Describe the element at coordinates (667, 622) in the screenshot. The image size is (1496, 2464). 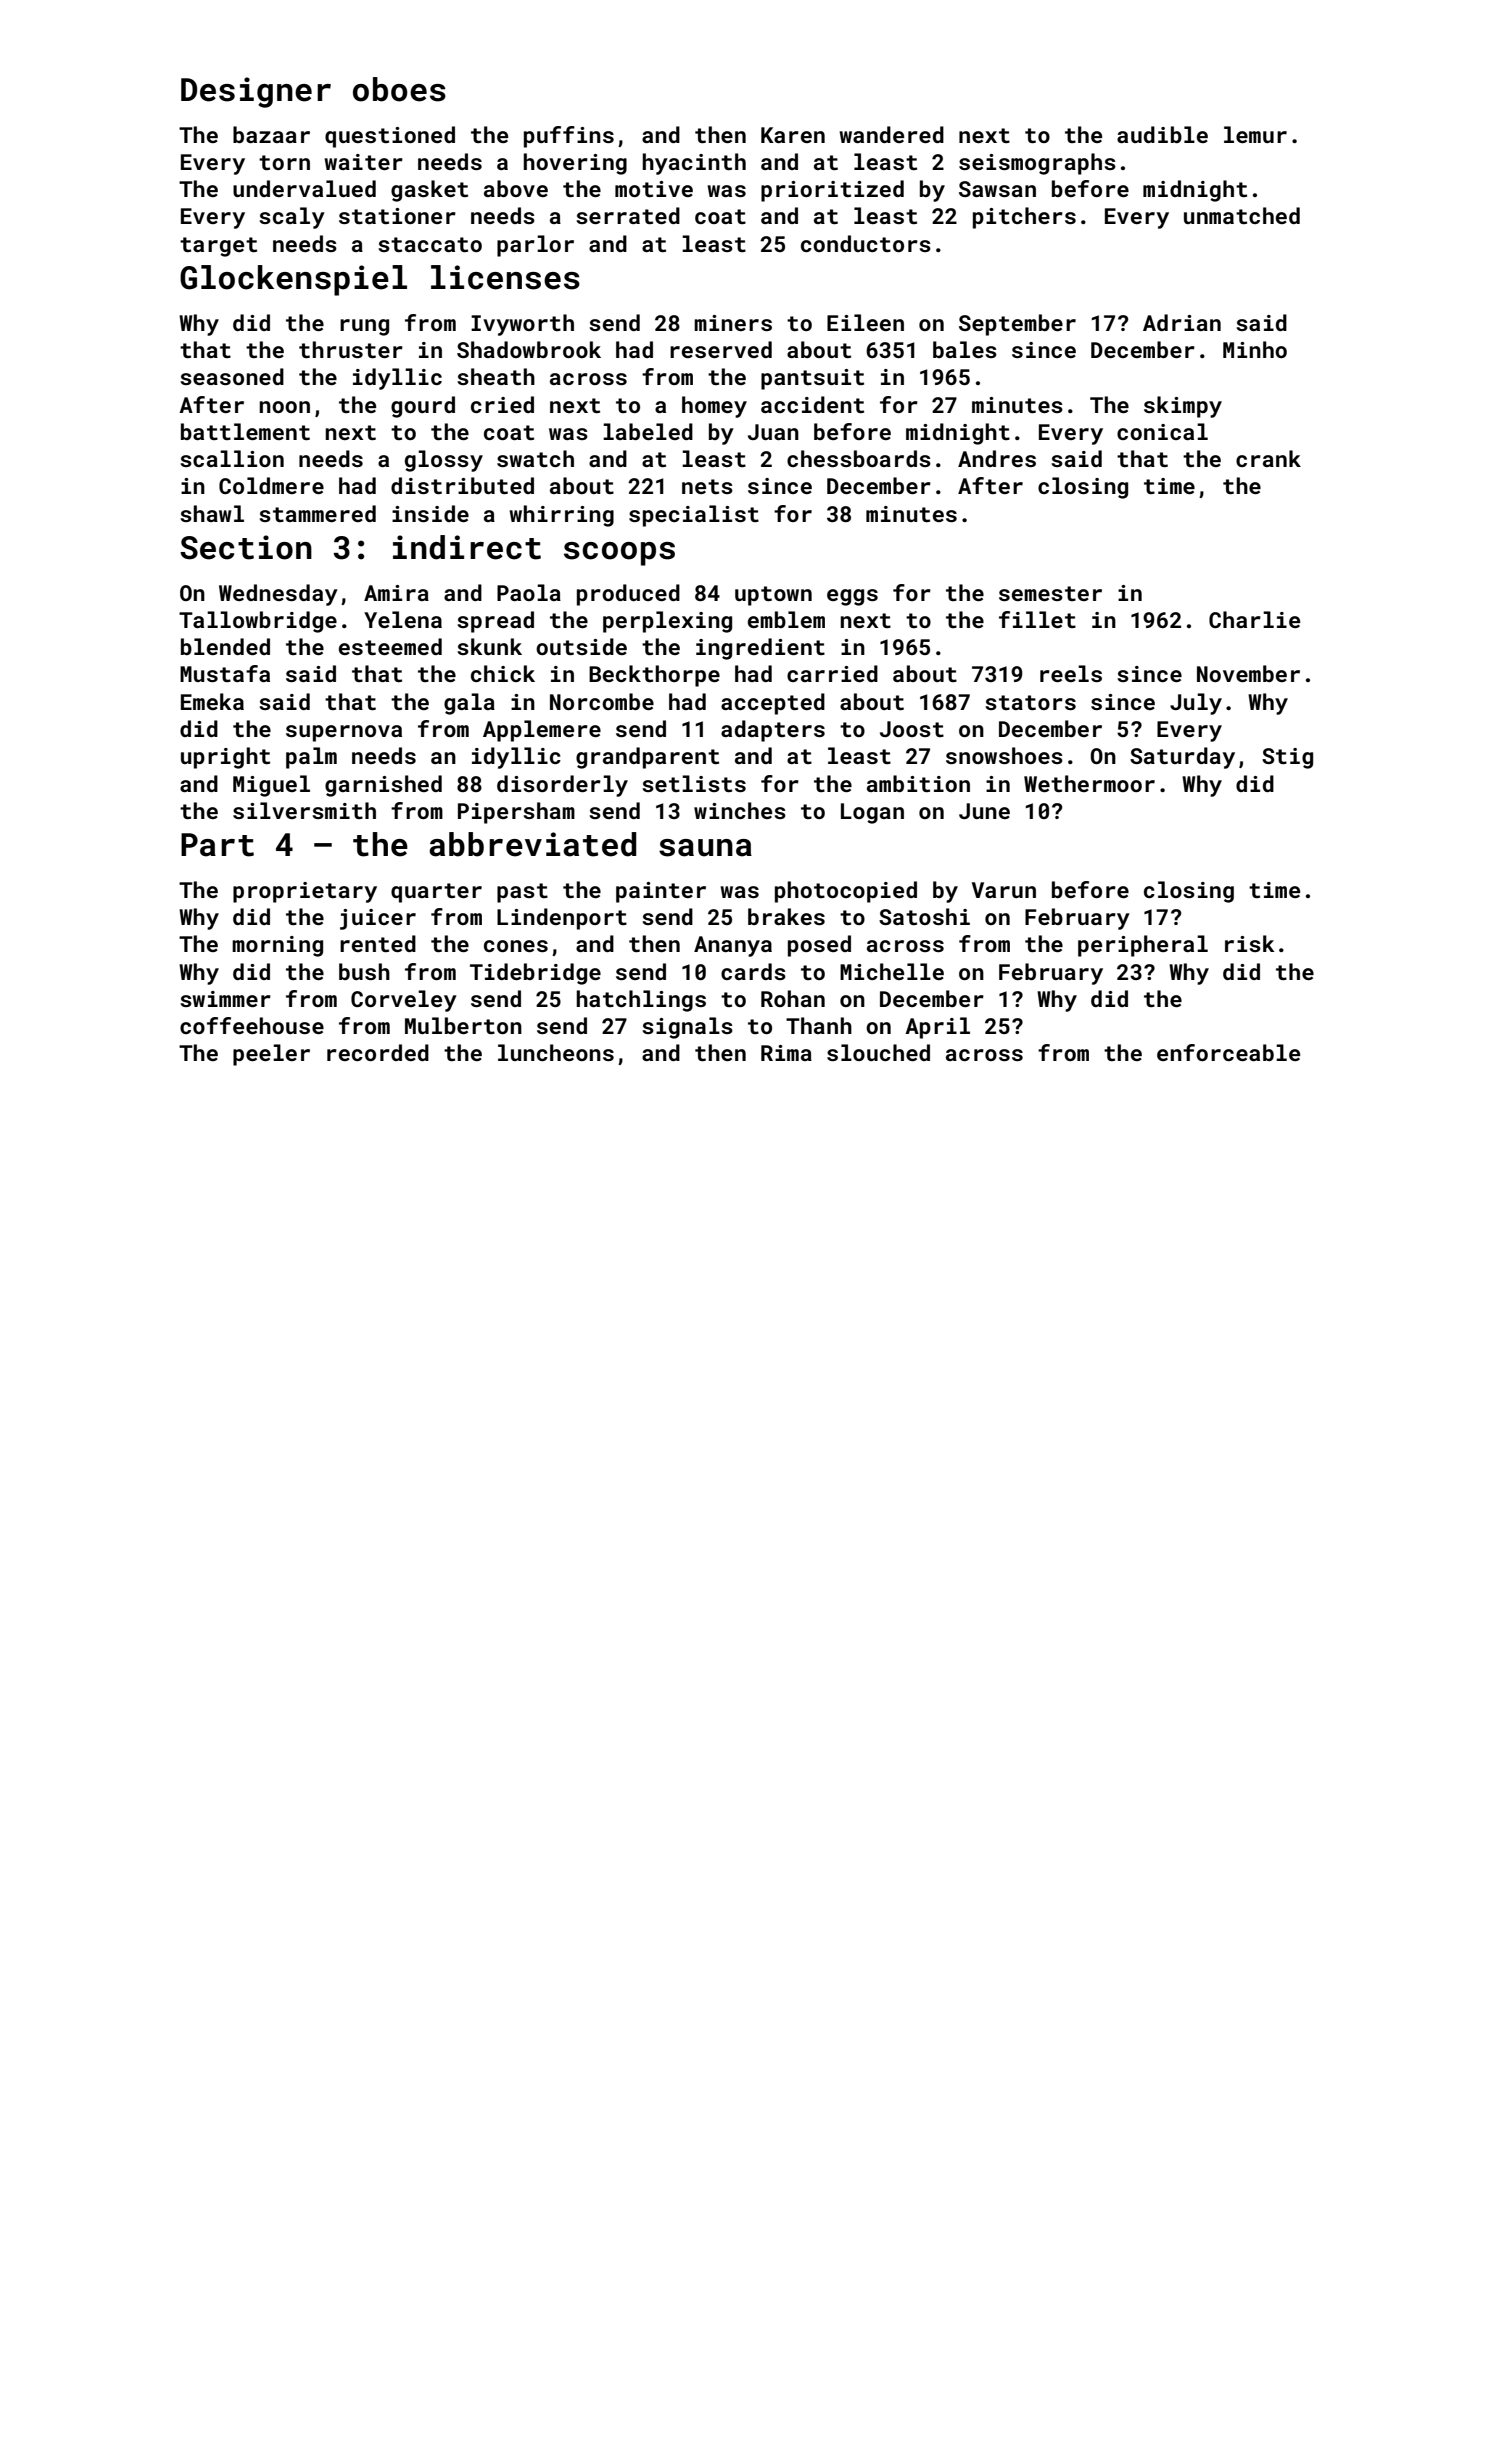
I see `perplexing` at that location.
